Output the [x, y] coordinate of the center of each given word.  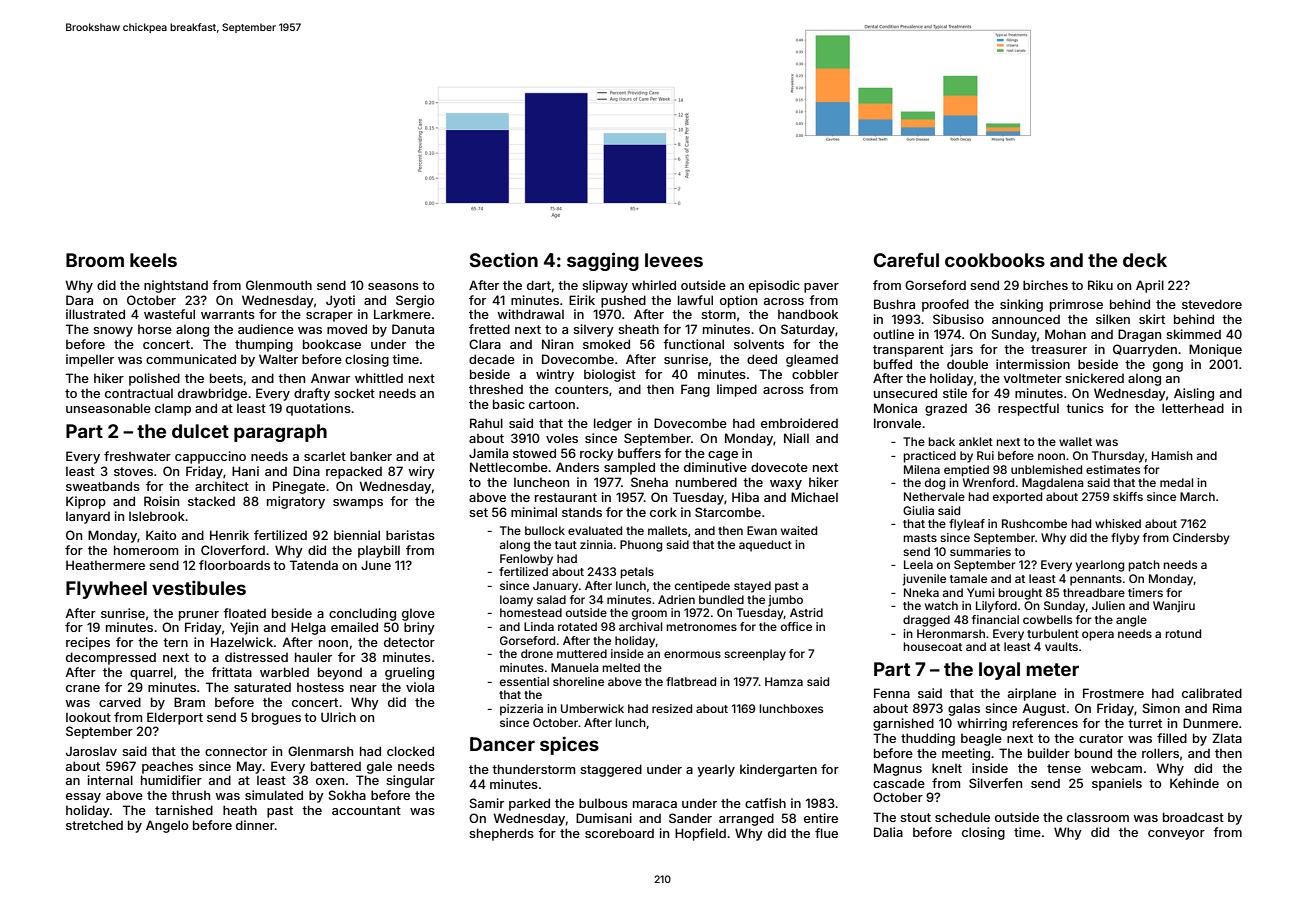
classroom [1098, 817]
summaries [980, 551]
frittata [231, 672]
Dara [79, 300]
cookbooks [995, 260]
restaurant [566, 497]
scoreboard [619, 833]
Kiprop [86, 502]
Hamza [784, 681]
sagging [603, 261]
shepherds [501, 834]
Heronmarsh [951, 633]
